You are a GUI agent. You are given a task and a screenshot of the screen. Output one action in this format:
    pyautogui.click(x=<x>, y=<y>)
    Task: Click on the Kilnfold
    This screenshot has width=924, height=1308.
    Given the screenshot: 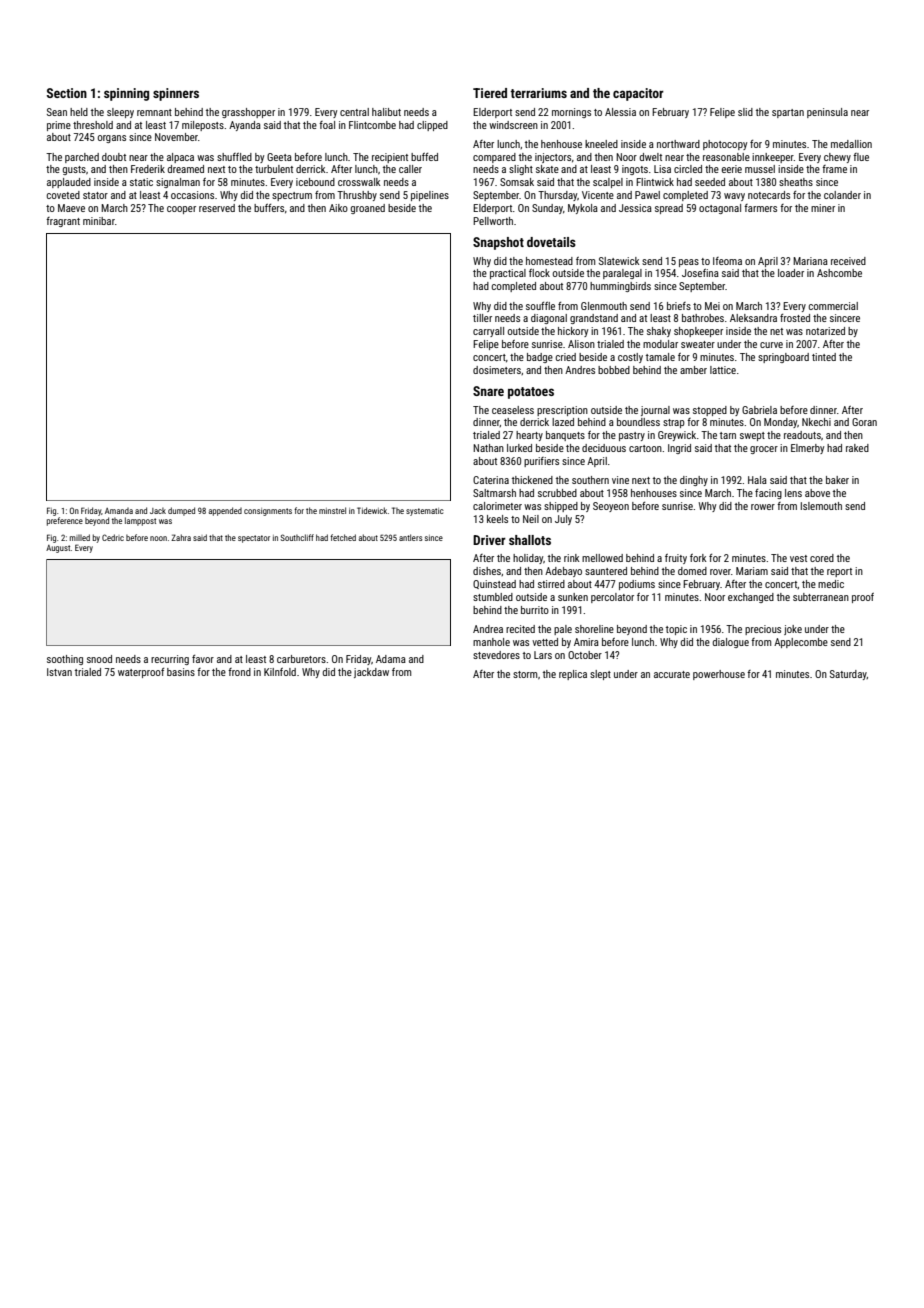 What is the action you would take?
    pyautogui.click(x=280, y=672)
